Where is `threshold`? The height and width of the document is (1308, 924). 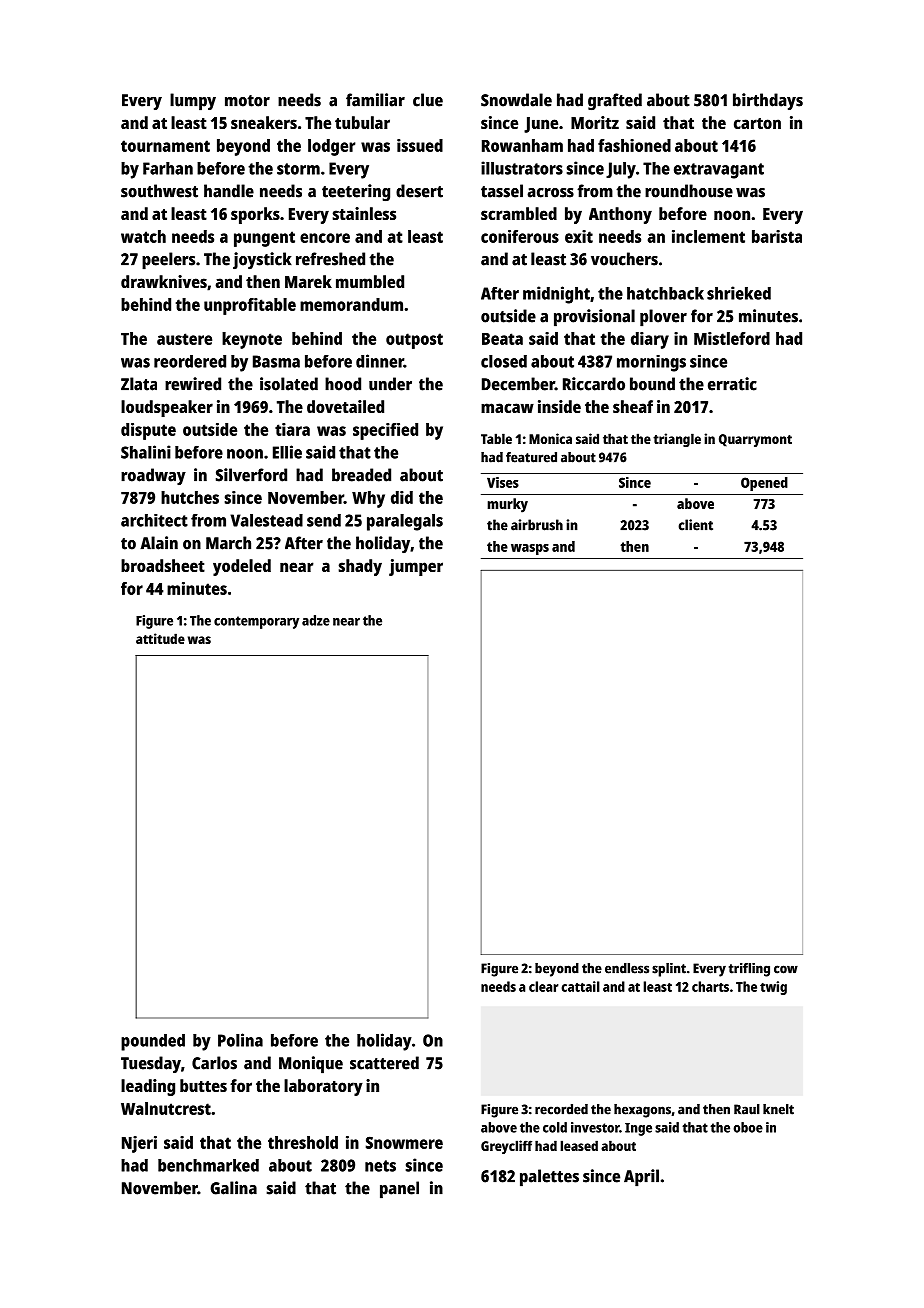 threshold is located at coordinates (303, 1142).
